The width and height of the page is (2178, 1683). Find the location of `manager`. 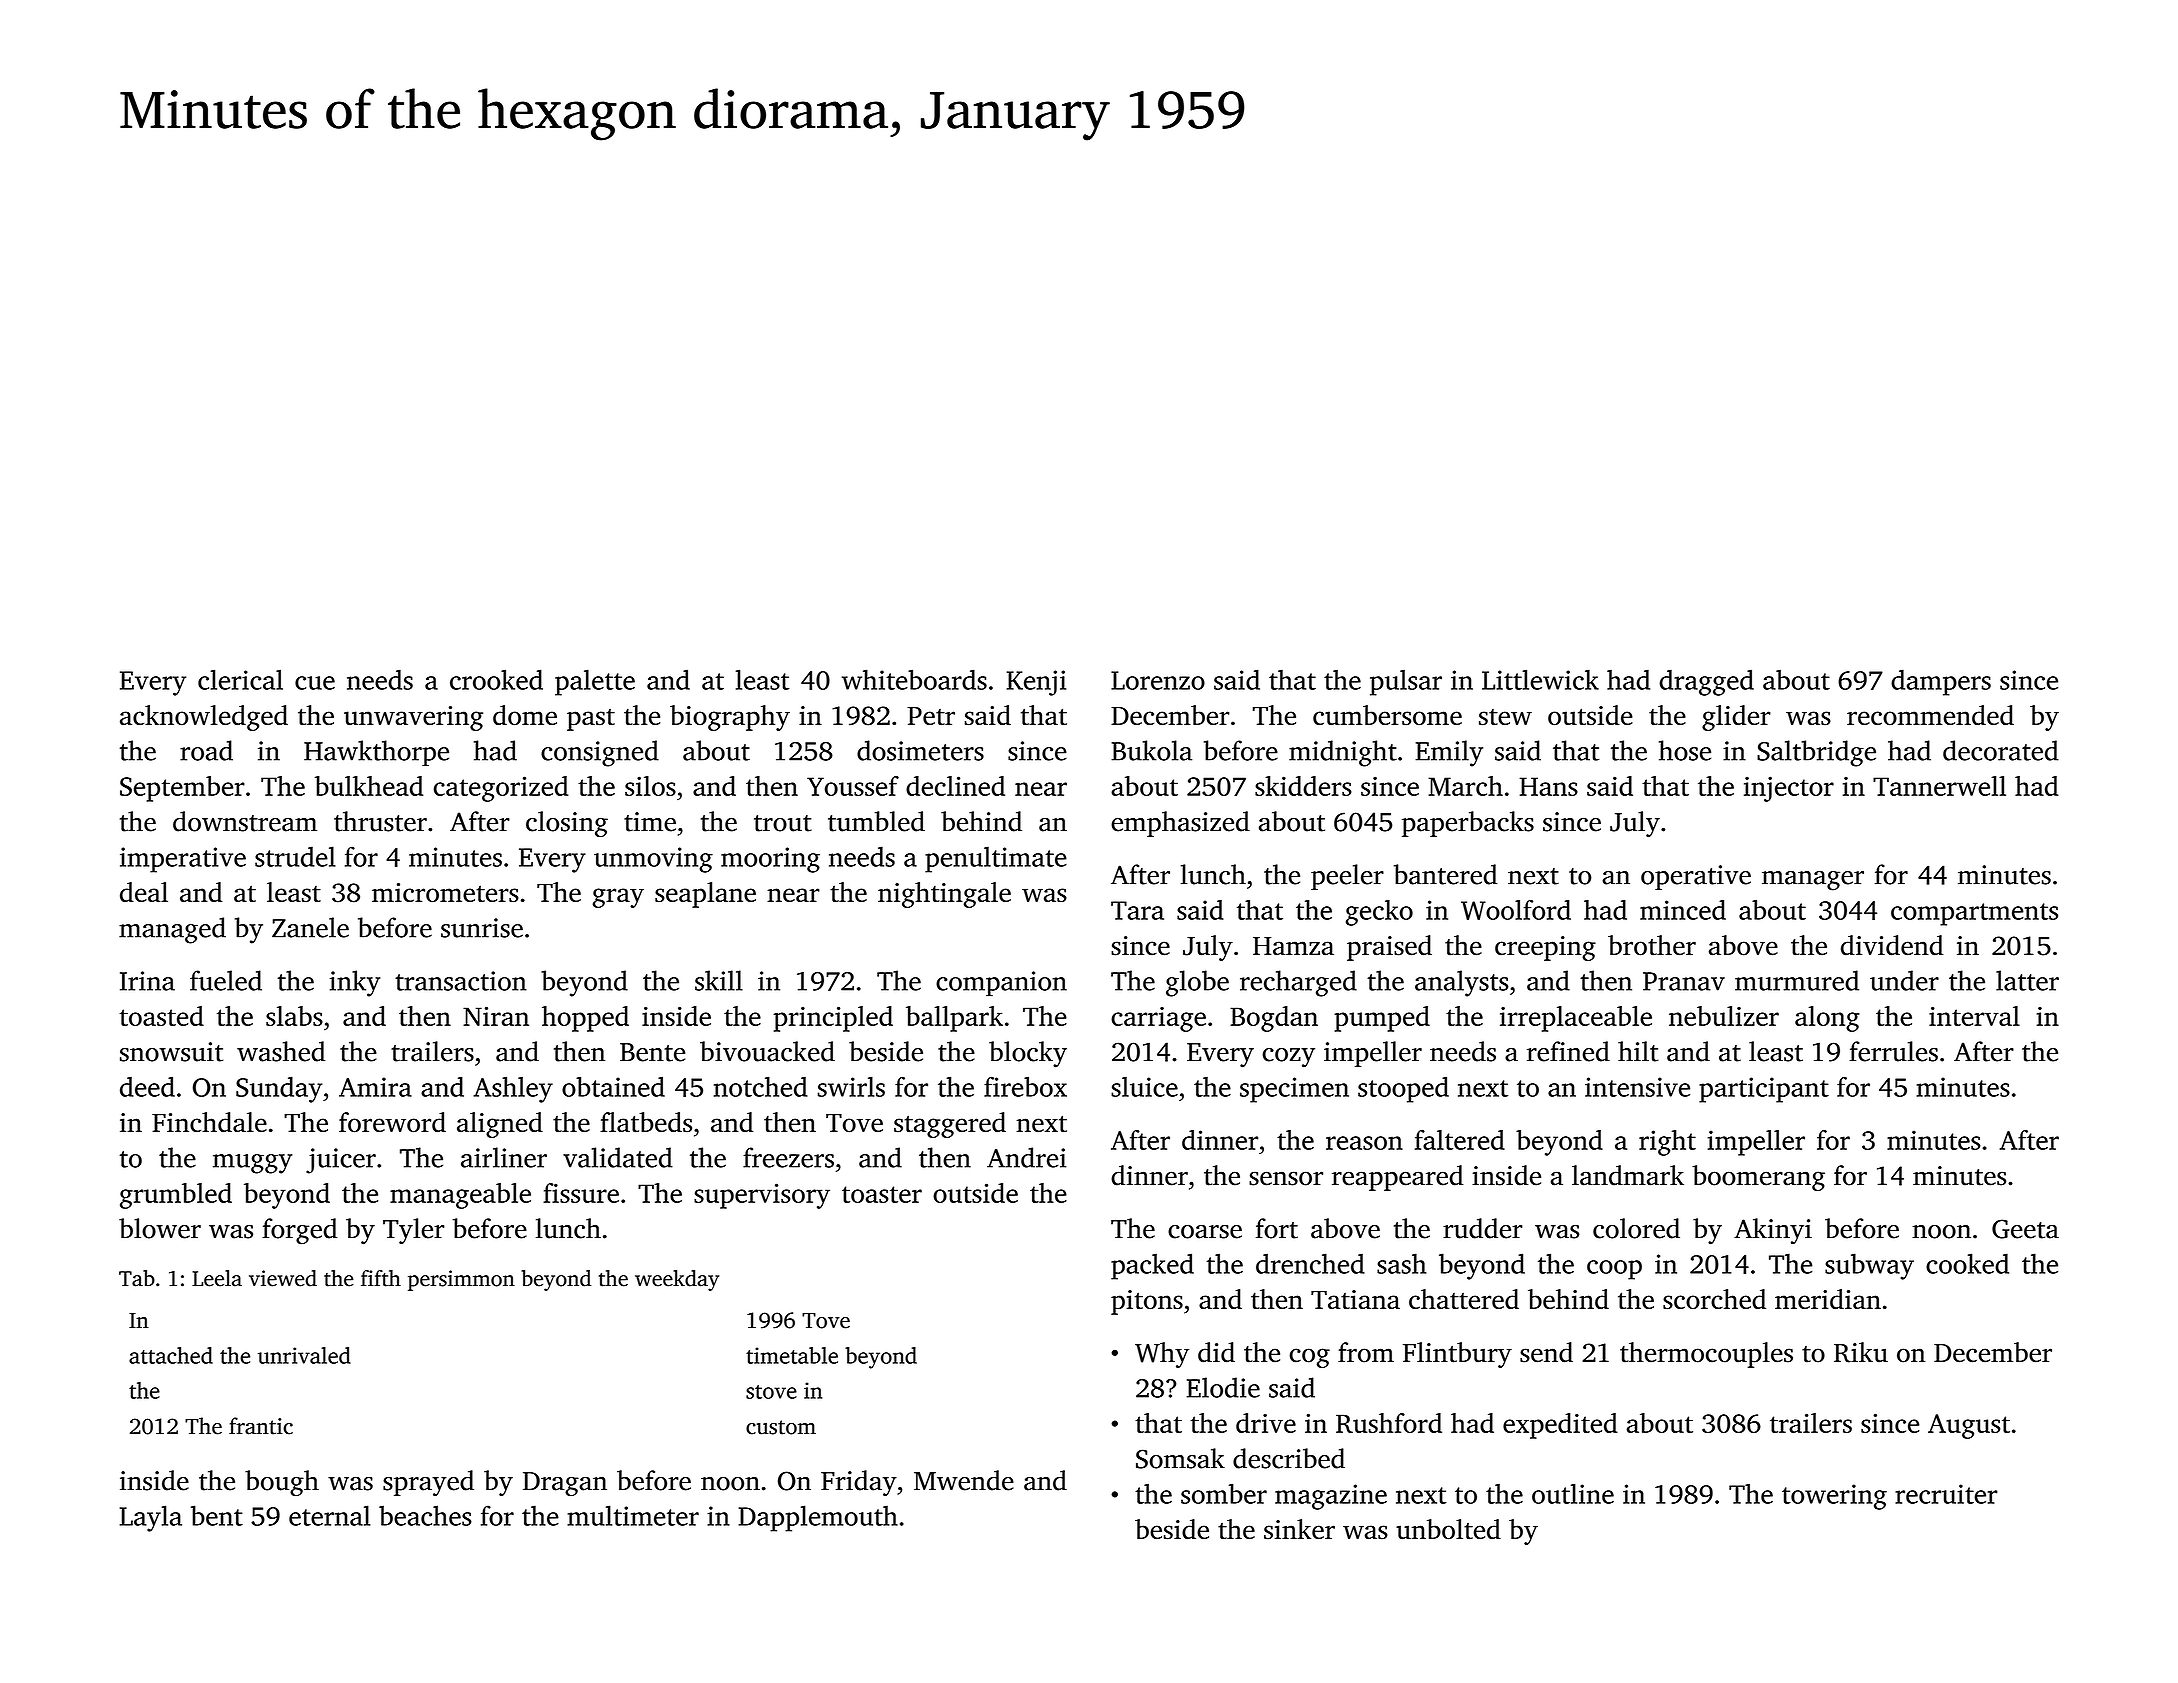

manager is located at coordinates (1813, 881).
